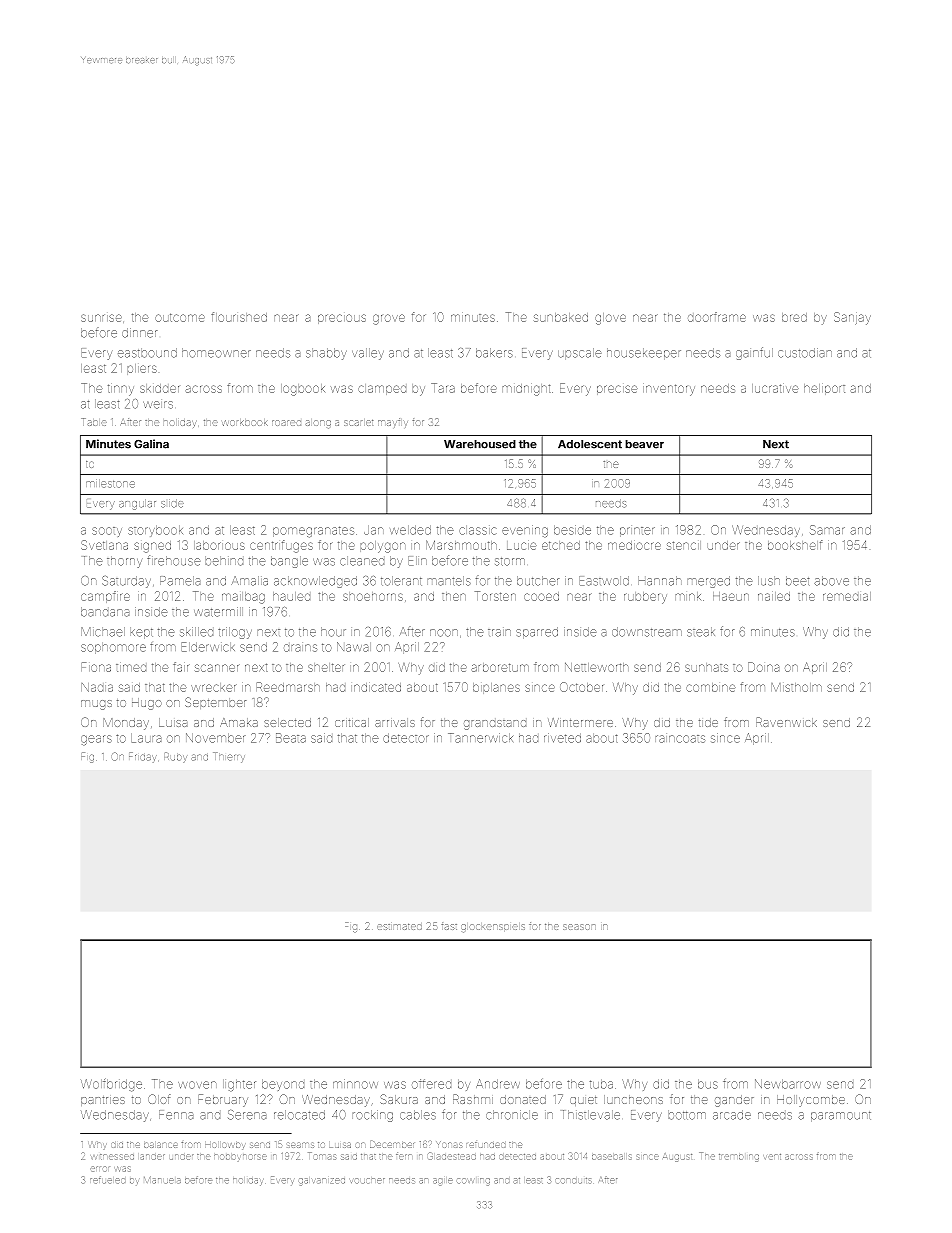  Describe the element at coordinates (824, 389) in the screenshot. I see `heliport` at that location.
